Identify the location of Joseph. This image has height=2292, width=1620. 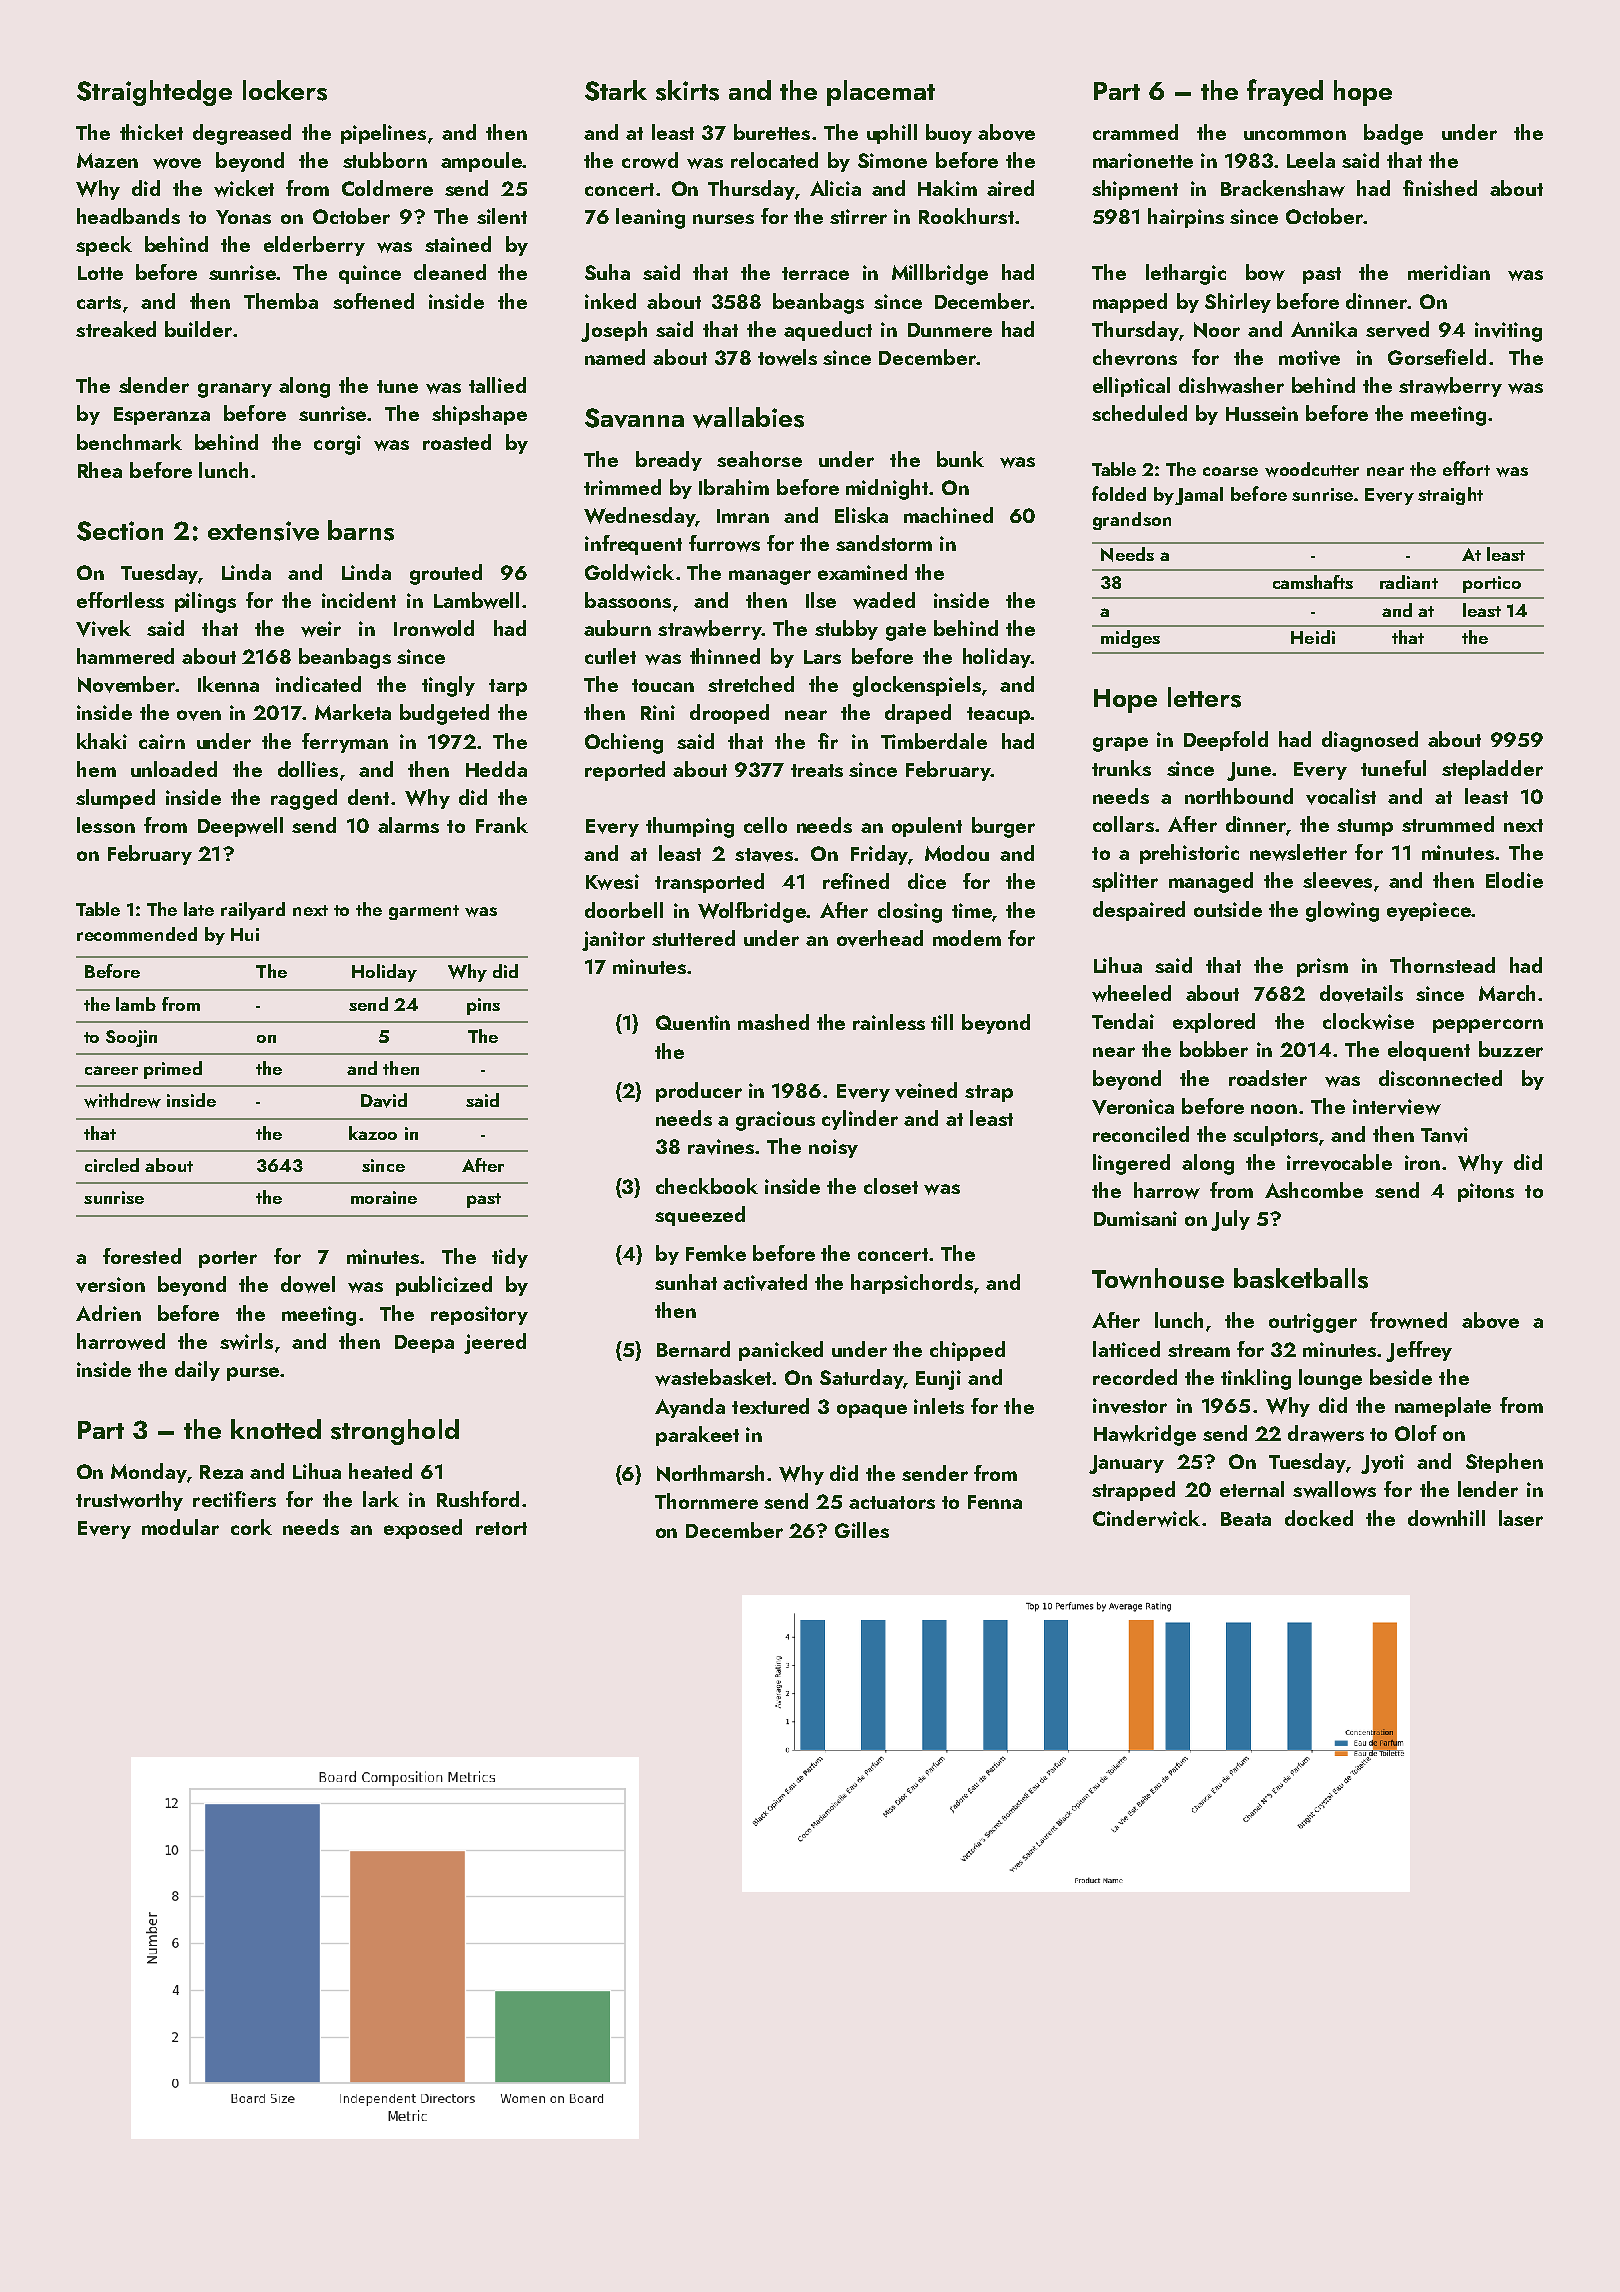
(614, 331).
